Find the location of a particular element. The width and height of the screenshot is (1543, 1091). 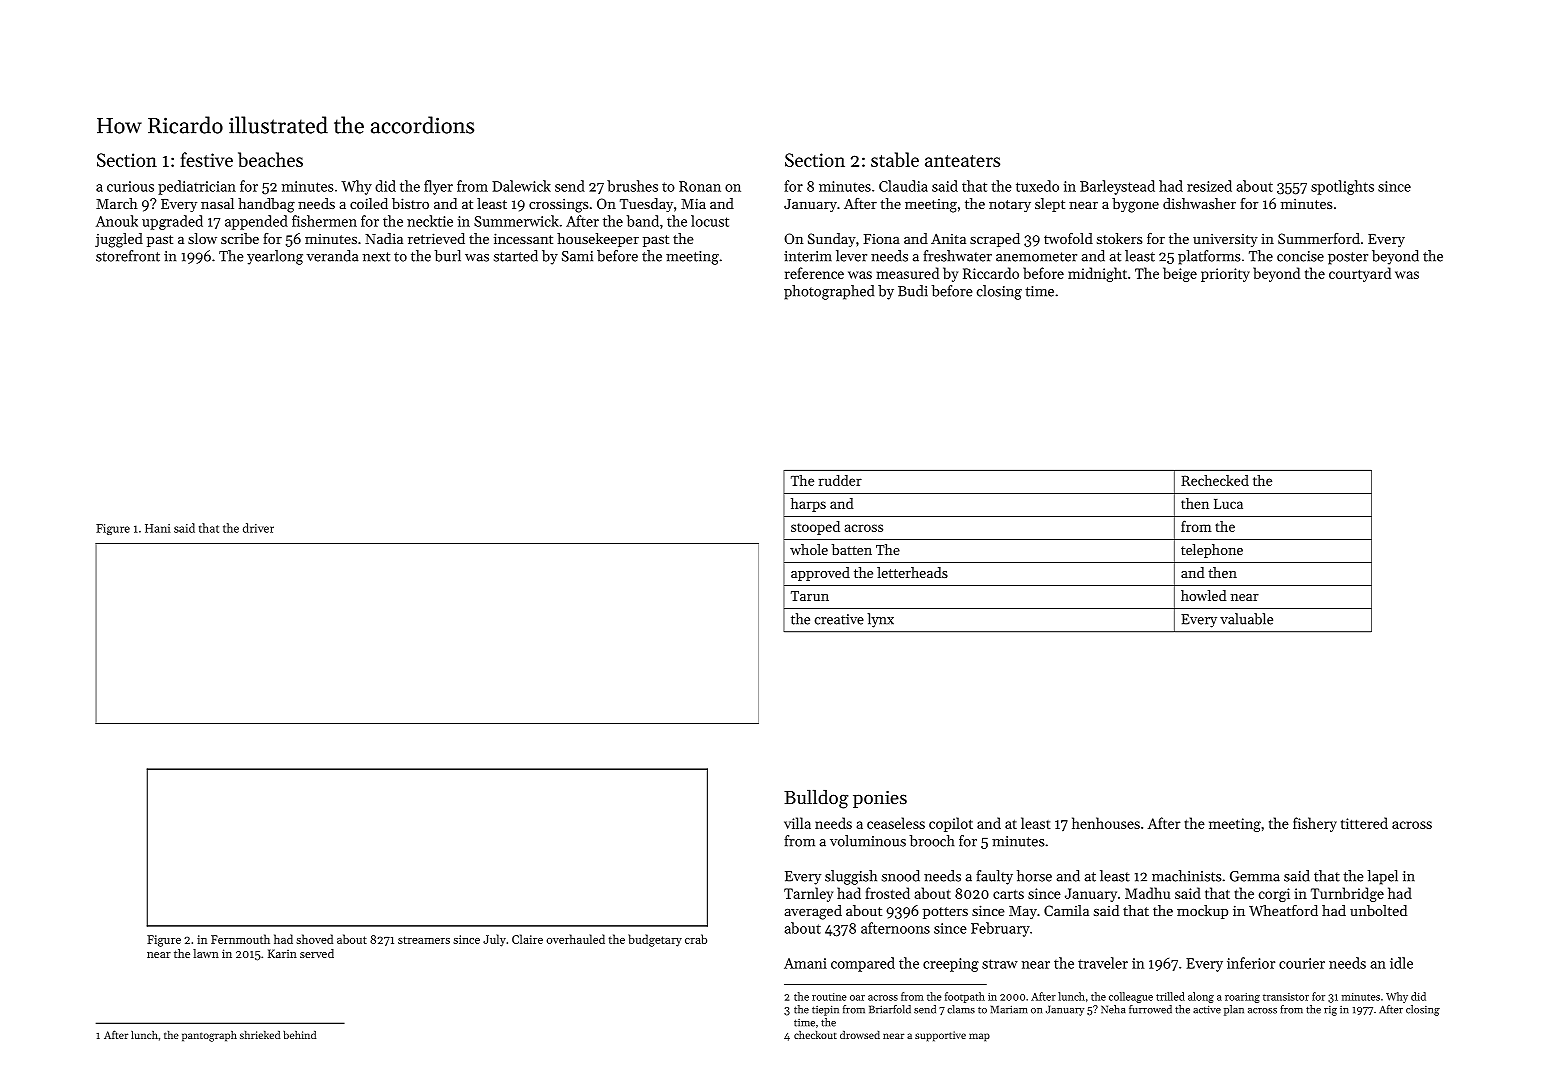

Tarun is located at coordinates (810, 596).
